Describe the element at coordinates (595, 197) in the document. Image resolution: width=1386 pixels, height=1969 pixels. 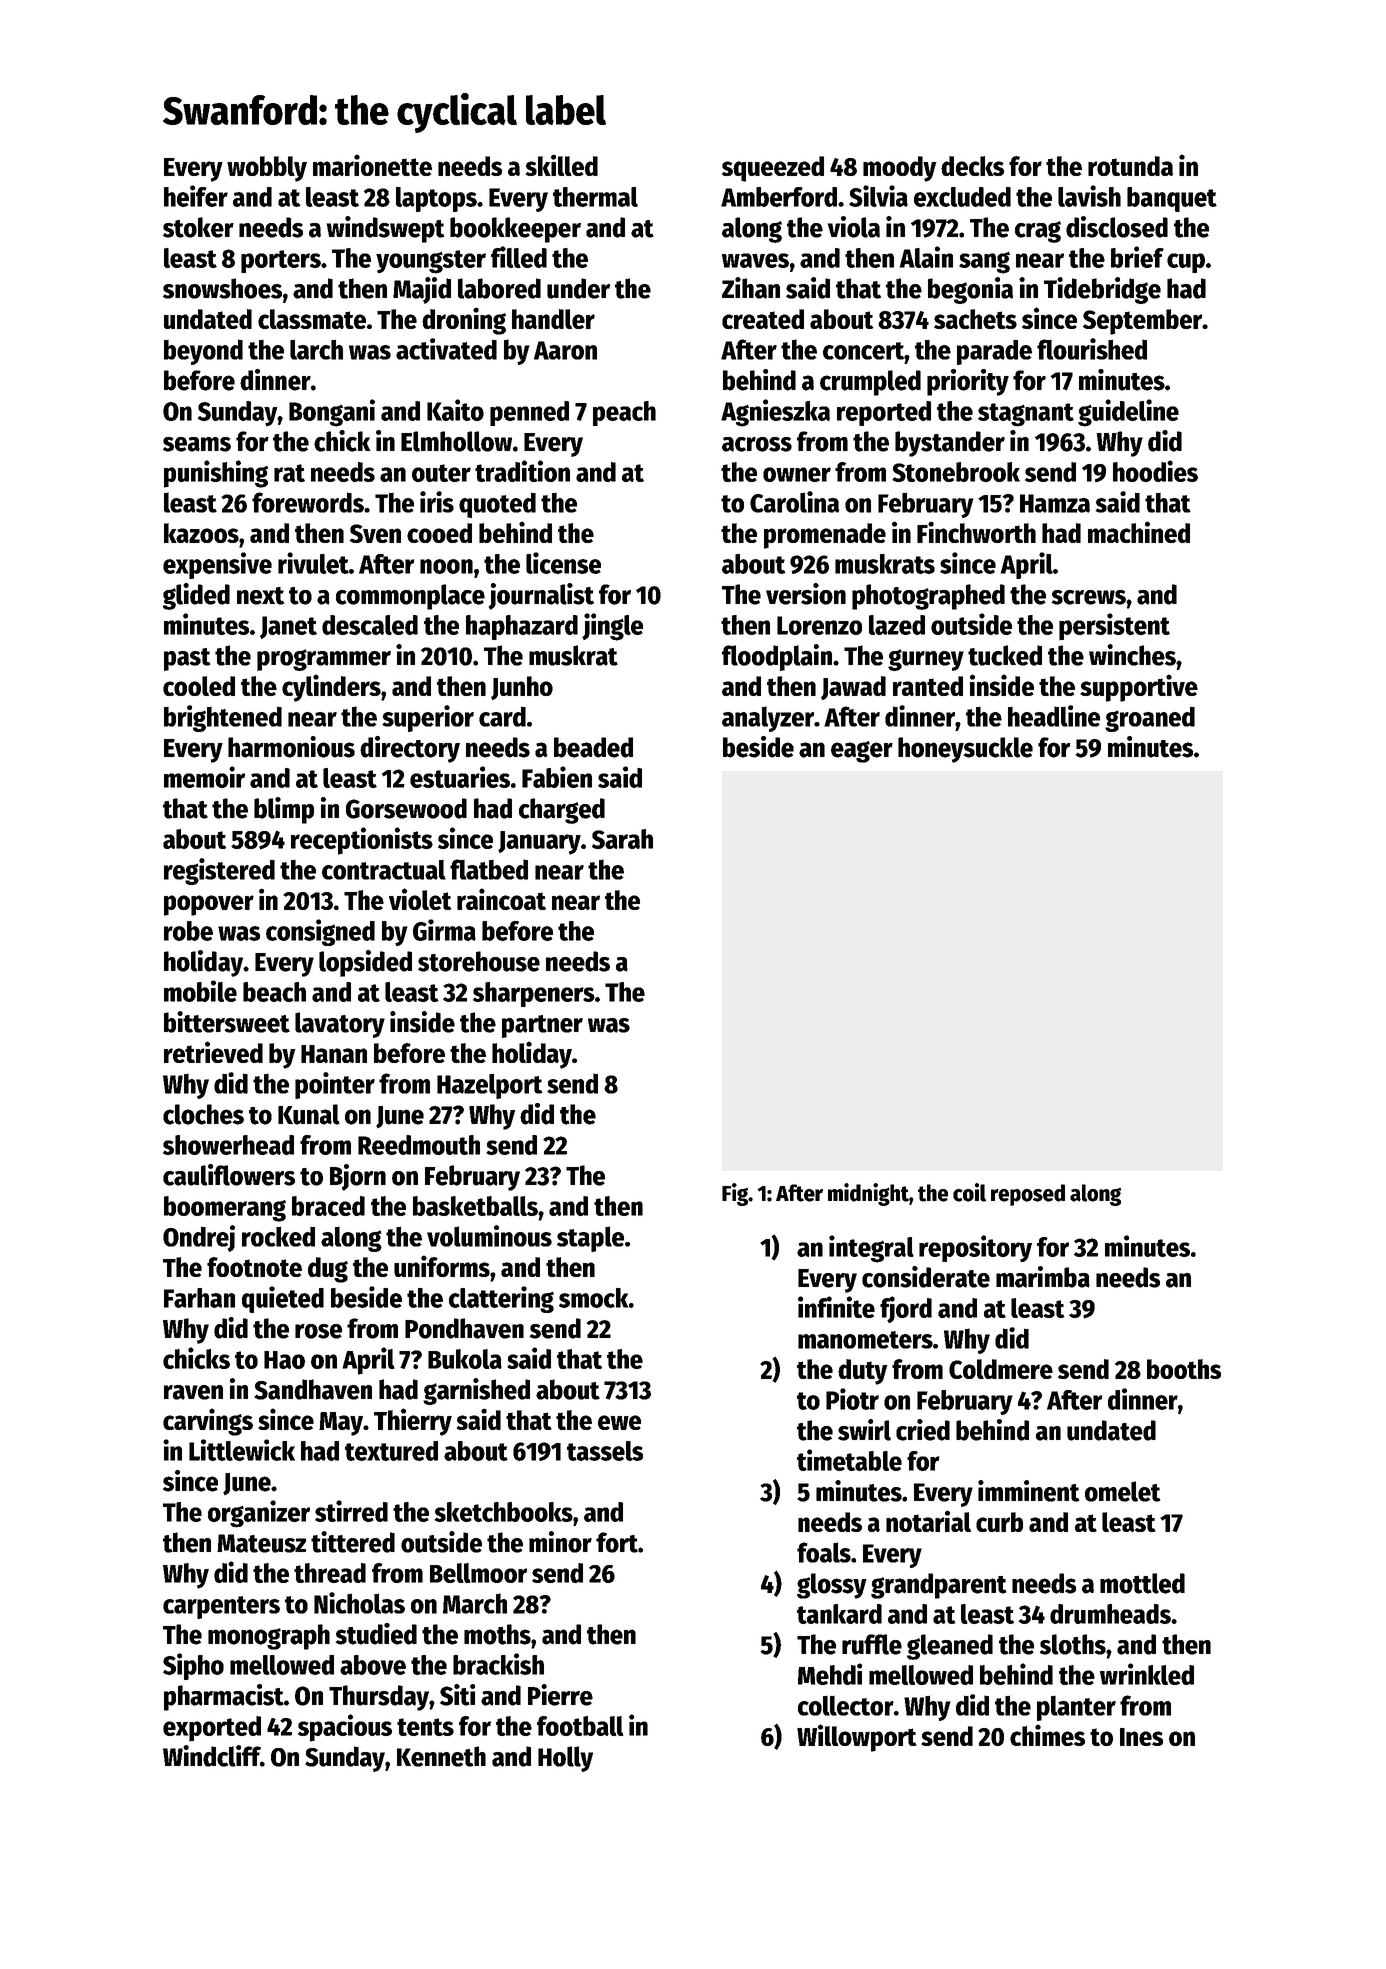
I see `thermal` at that location.
